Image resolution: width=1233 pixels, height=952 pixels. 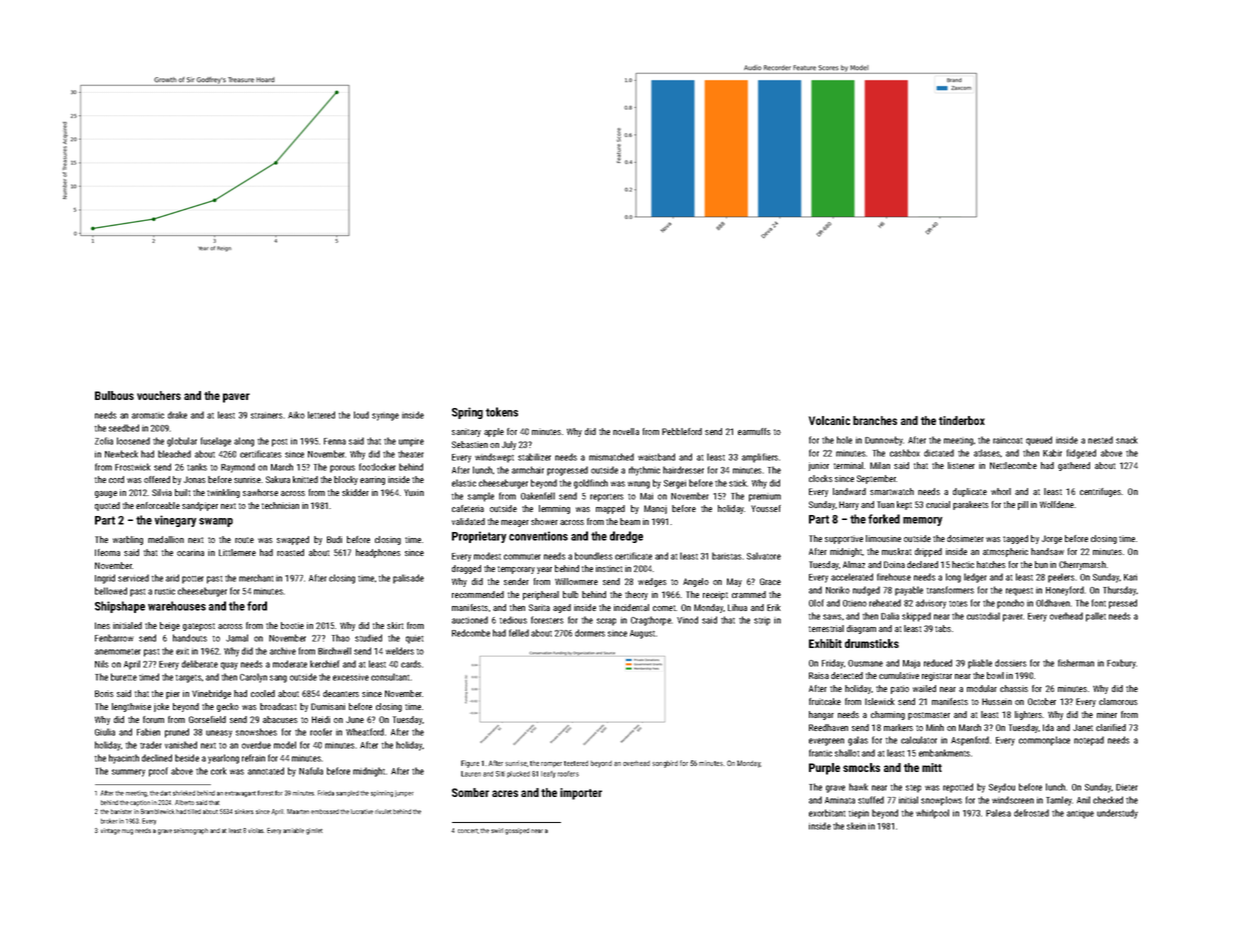 What do you see at coordinates (1118, 701) in the image?
I see `clamorous` at bounding box center [1118, 701].
